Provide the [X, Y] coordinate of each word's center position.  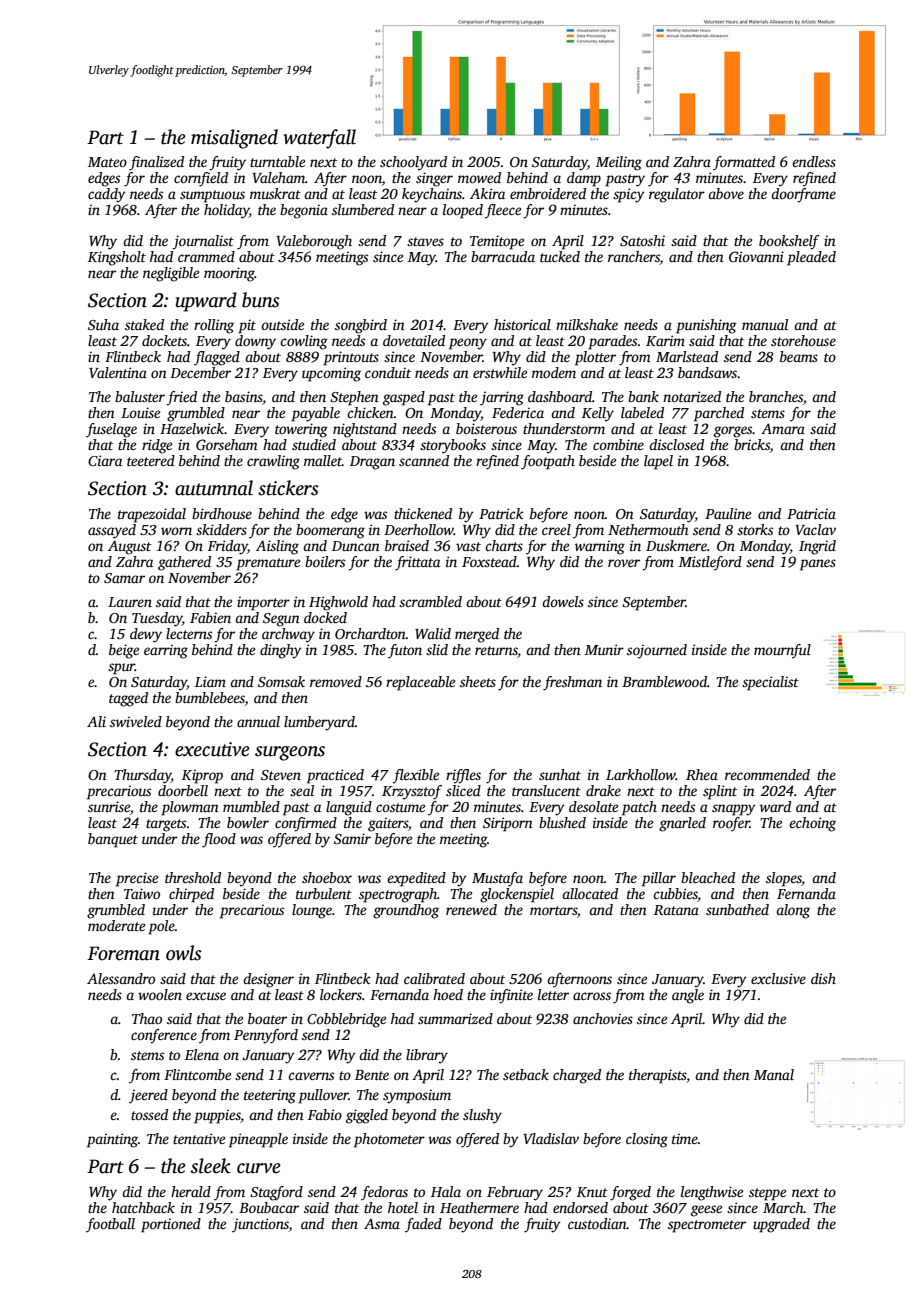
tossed [149, 1114]
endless [814, 161]
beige [124, 651]
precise [137, 879]
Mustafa [497, 879]
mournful [782, 651]
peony [468, 344]
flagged [217, 358]
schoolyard [413, 163]
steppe [767, 1194]
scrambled [430, 601]
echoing [812, 824]
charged [577, 1076]
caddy [107, 195]
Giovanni [756, 256]
